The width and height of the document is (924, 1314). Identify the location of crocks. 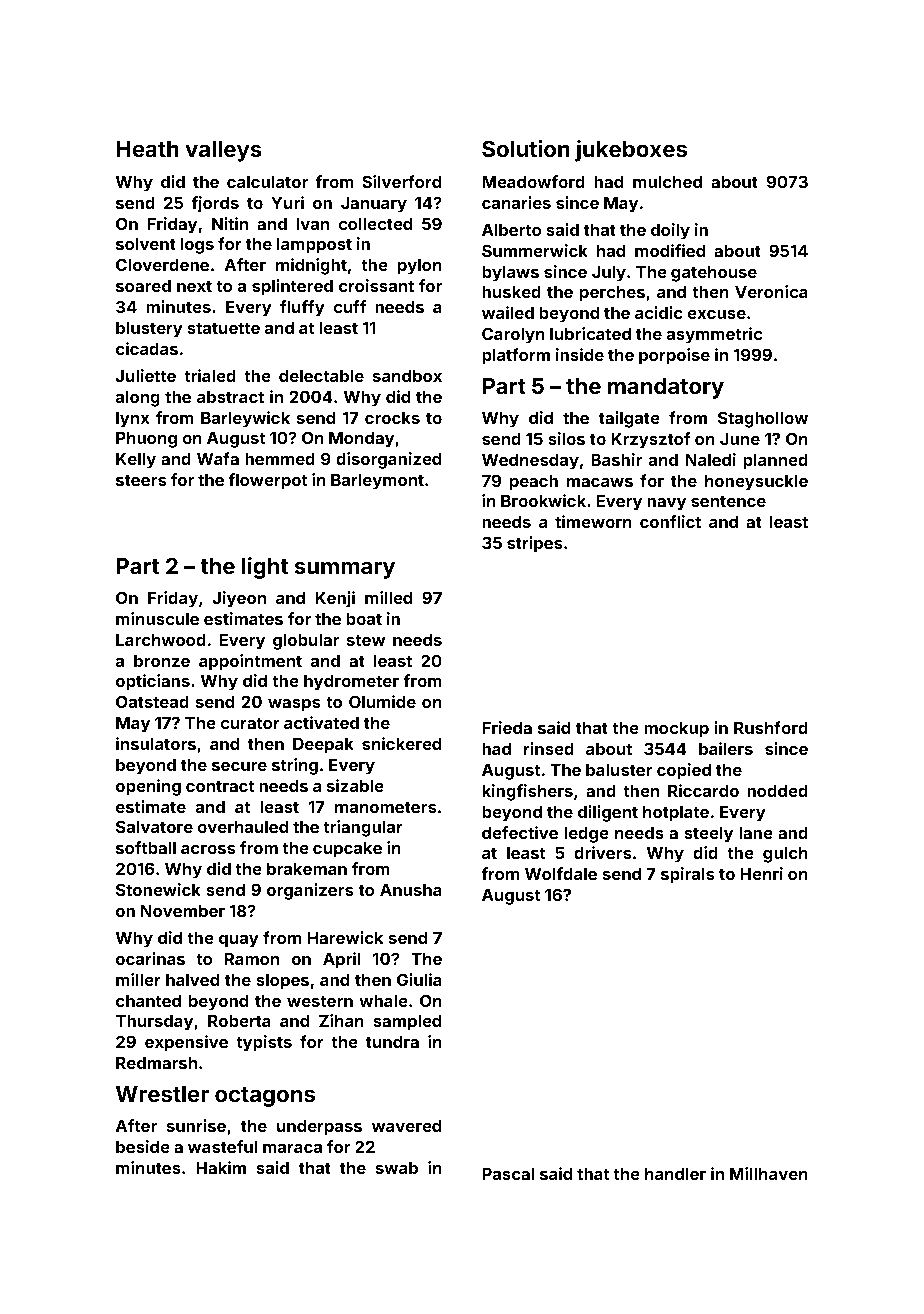
(392, 418).
